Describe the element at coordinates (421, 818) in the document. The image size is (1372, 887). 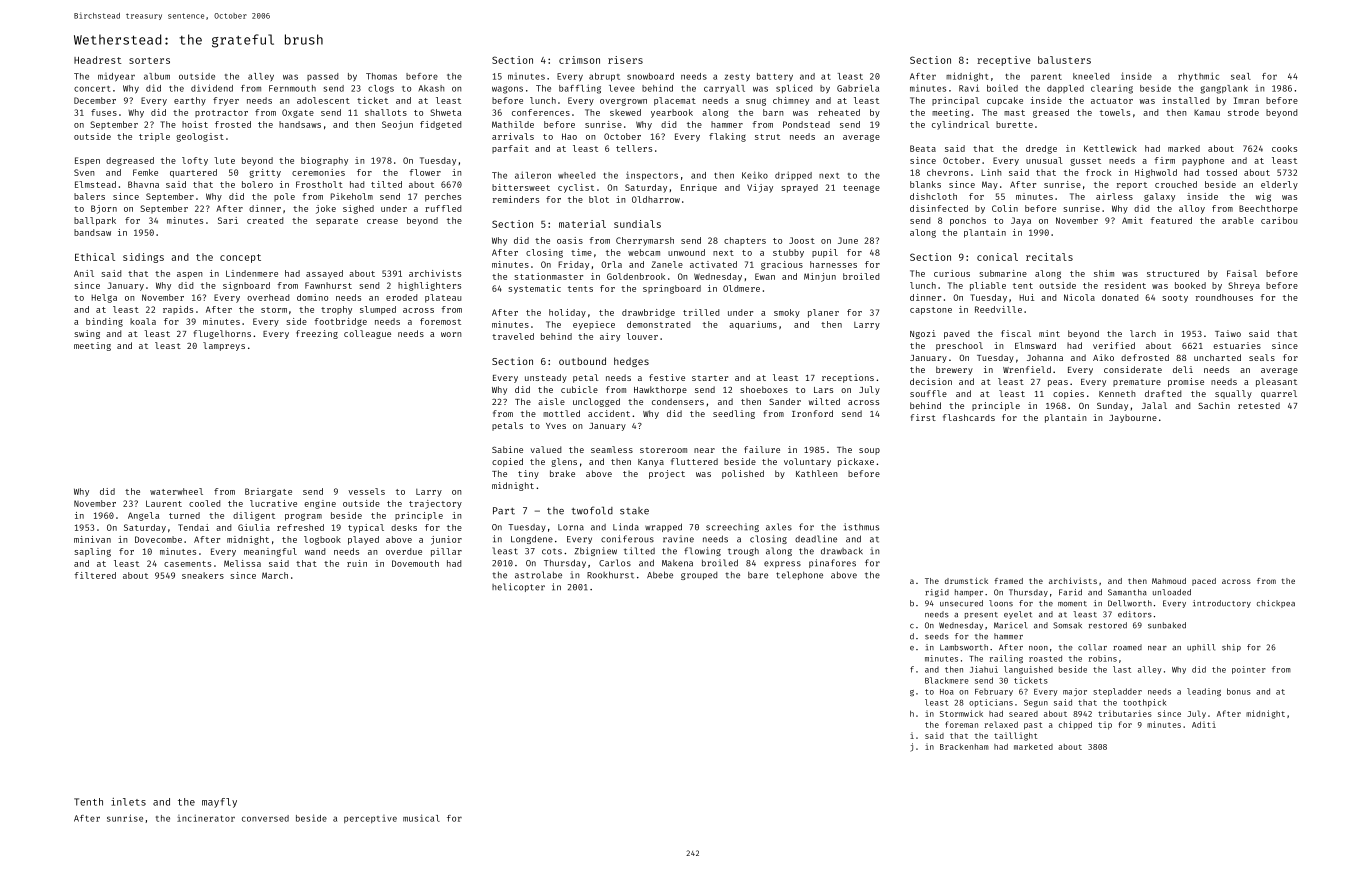
I see `musical` at that location.
